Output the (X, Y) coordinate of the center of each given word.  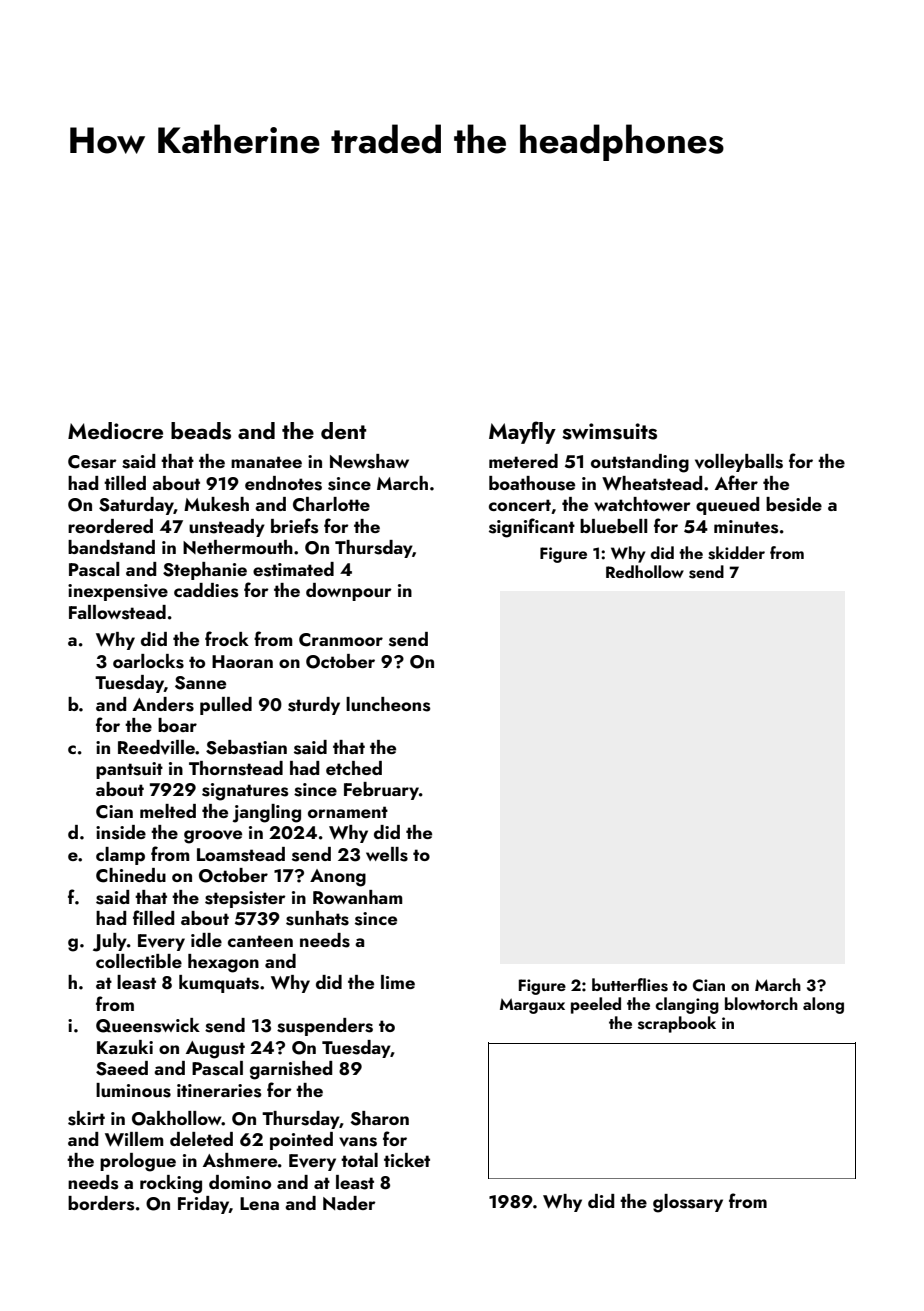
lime (398, 982)
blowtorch (761, 1003)
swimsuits (609, 431)
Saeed (122, 1068)
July (110, 942)
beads (201, 431)
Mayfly (522, 432)
